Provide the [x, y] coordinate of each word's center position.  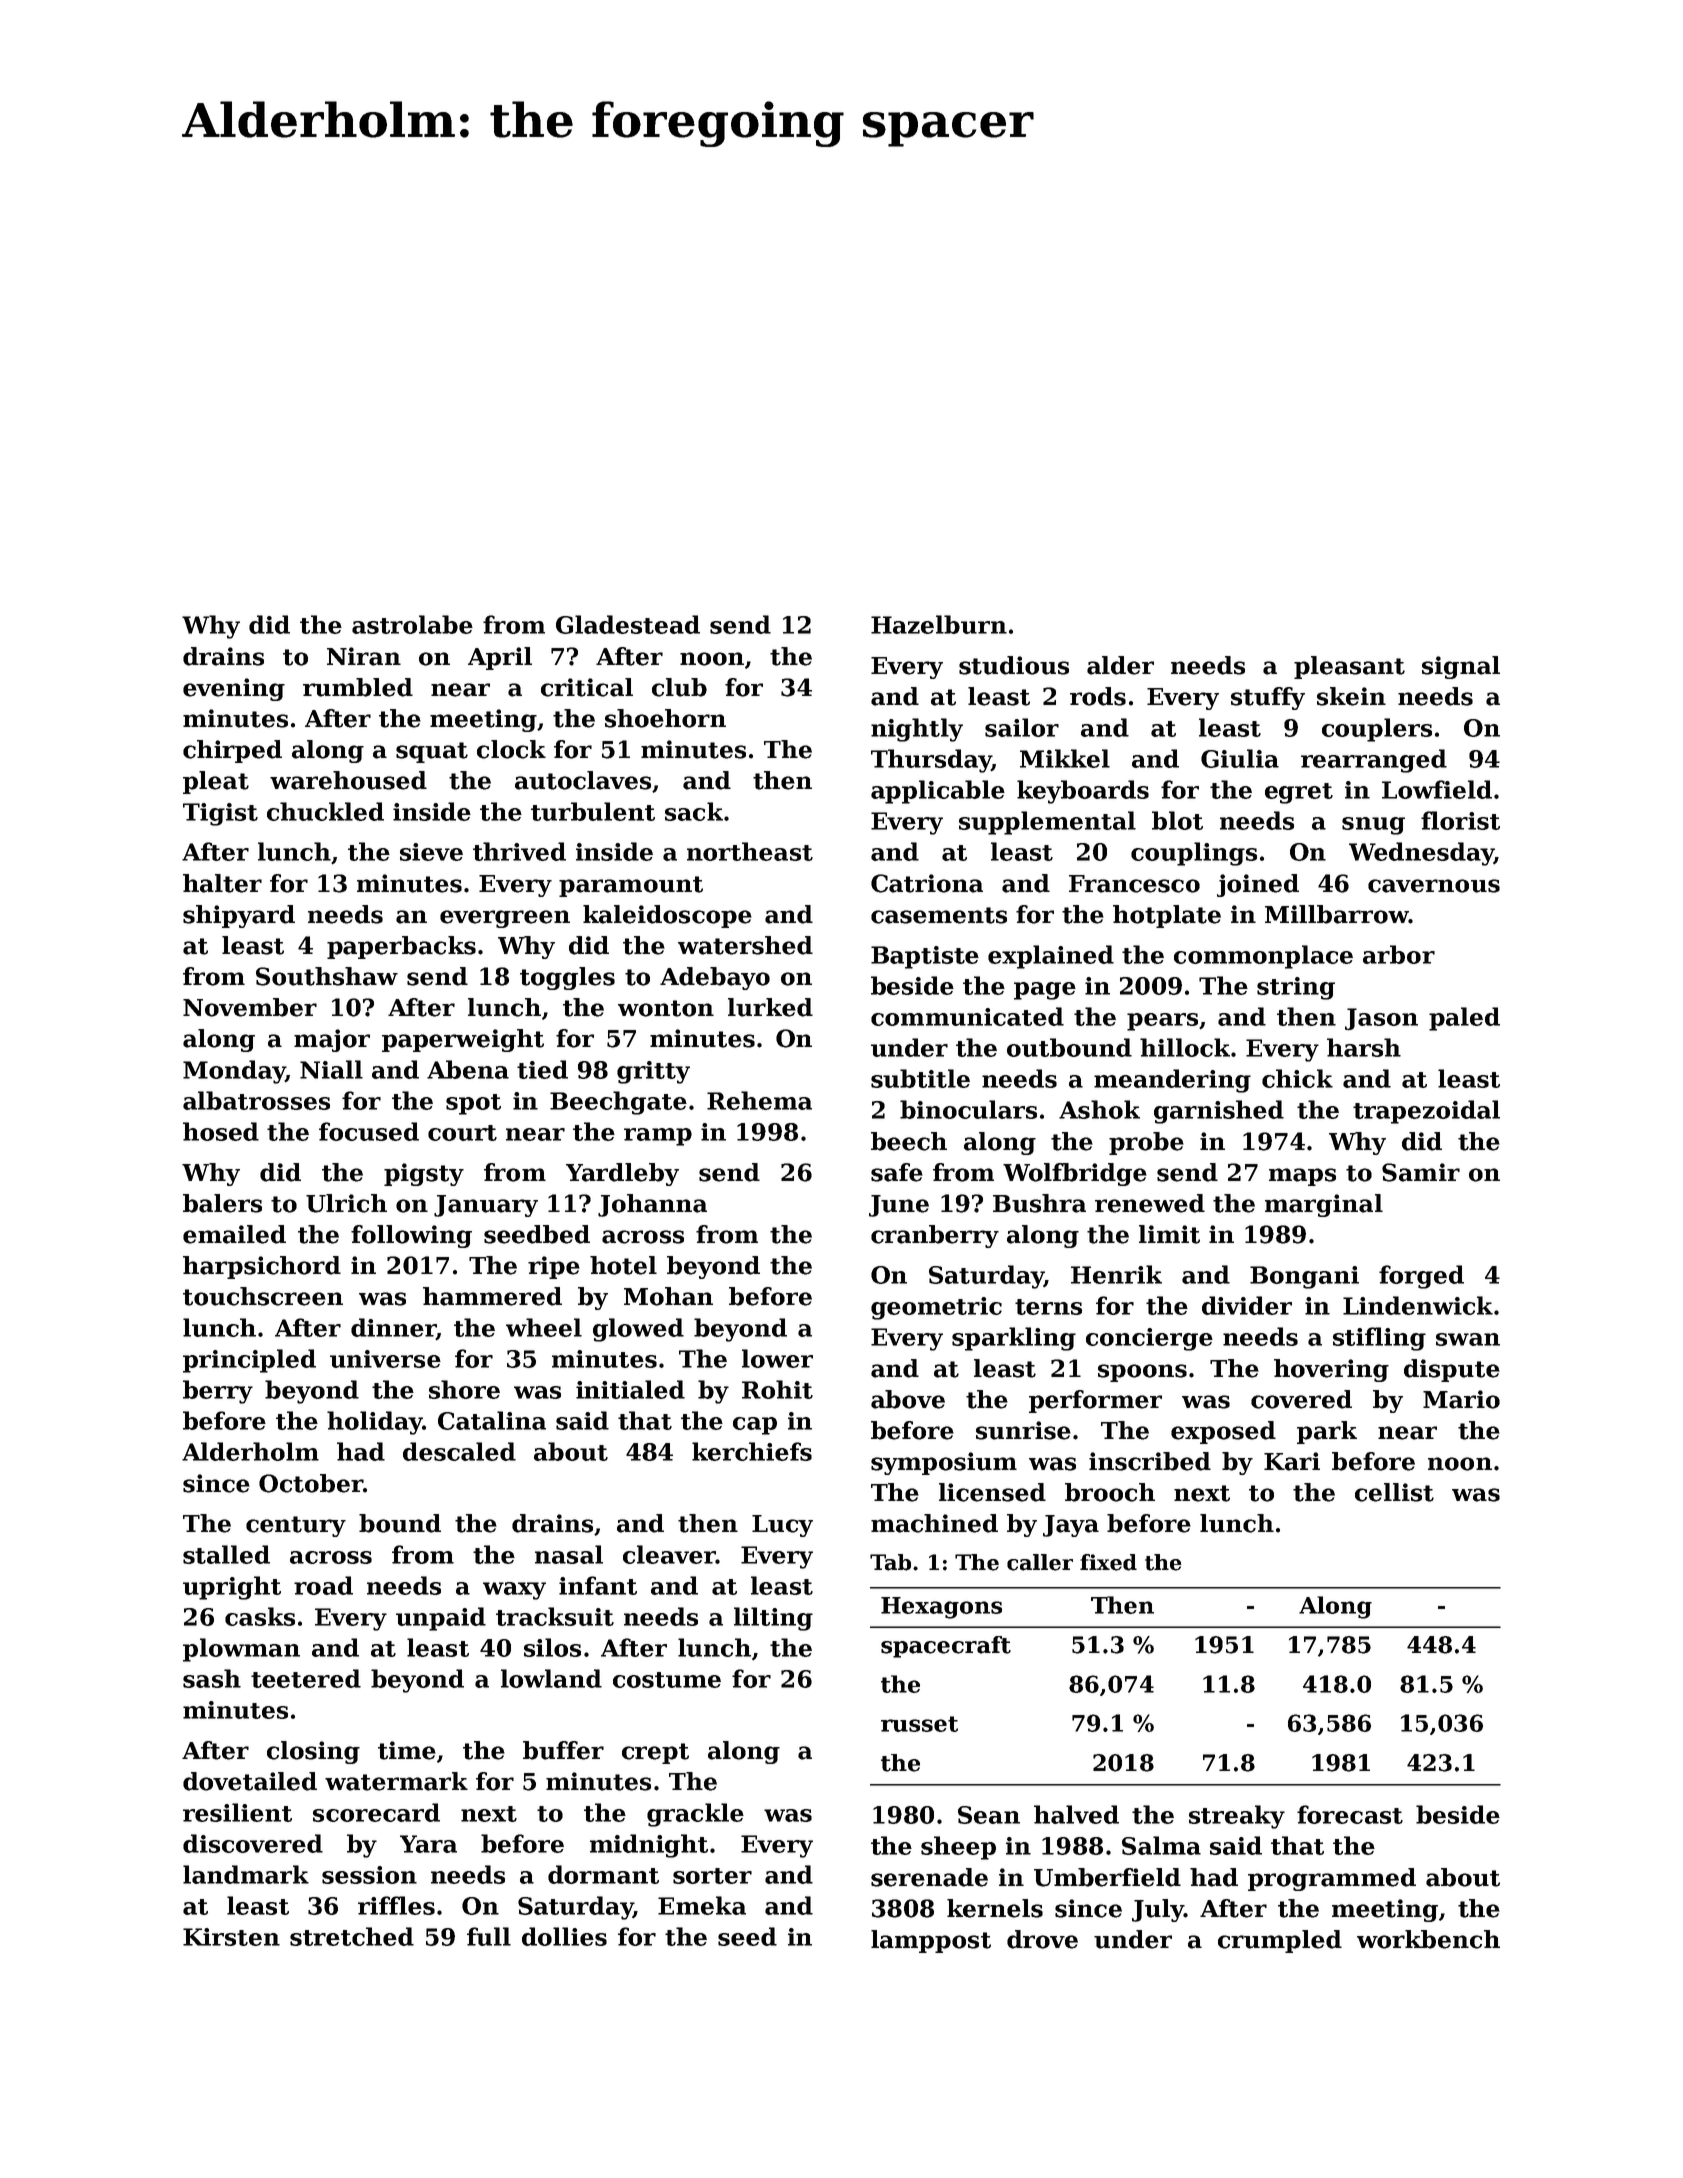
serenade [929, 1877]
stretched [352, 1936]
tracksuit [555, 1616]
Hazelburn [939, 624]
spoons [1142, 1373]
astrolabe [412, 624]
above [908, 1399]
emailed [234, 1234]
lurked [770, 1007]
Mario [1461, 1399]
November [250, 1007]
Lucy [782, 1526]
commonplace [1263, 957]
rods [1098, 696]
